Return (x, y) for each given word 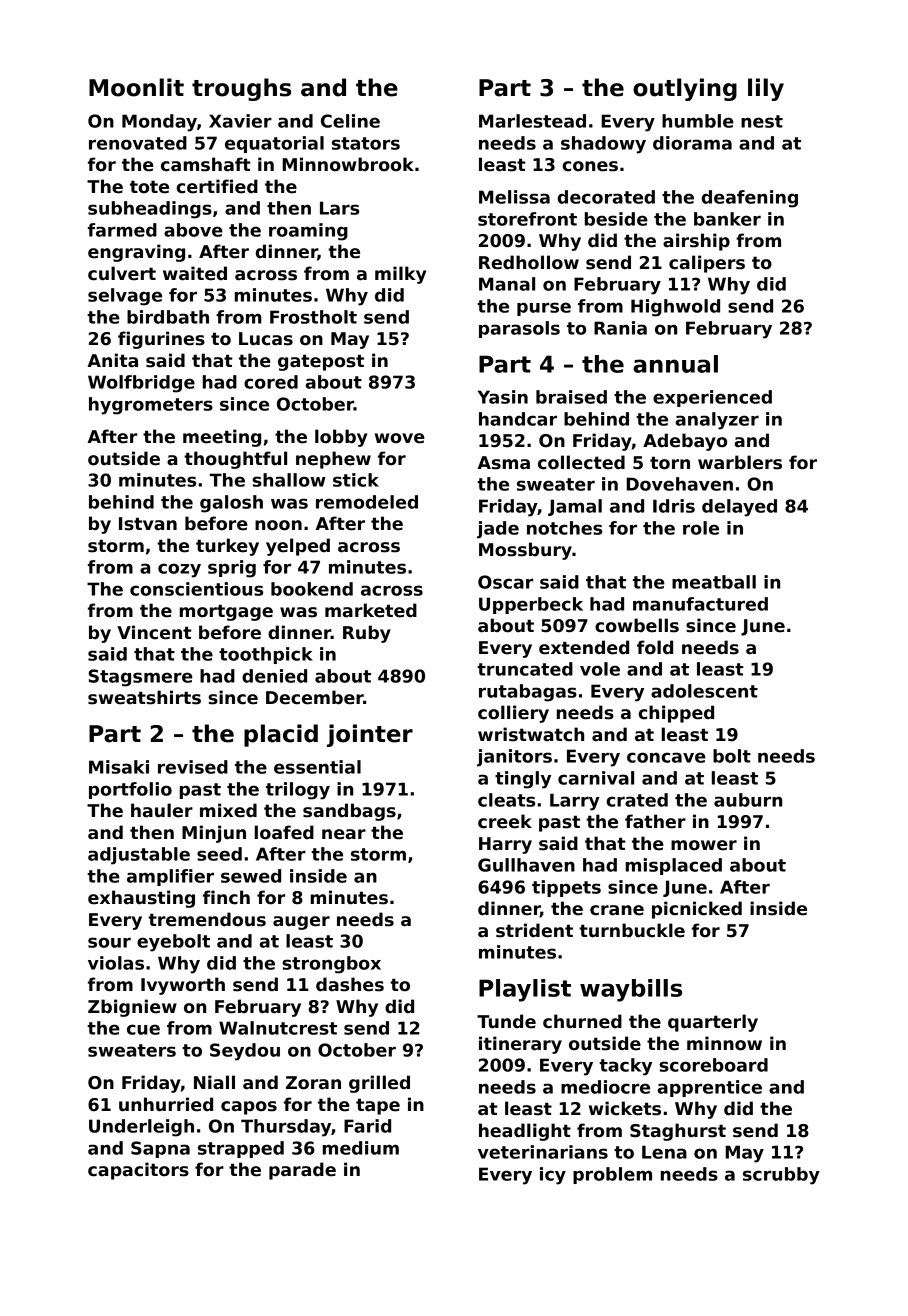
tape (378, 1106)
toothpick (266, 655)
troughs (241, 89)
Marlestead (532, 121)
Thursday (286, 1128)
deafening (750, 199)
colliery (513, 714)
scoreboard (713, 1065)
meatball (714, 582)
